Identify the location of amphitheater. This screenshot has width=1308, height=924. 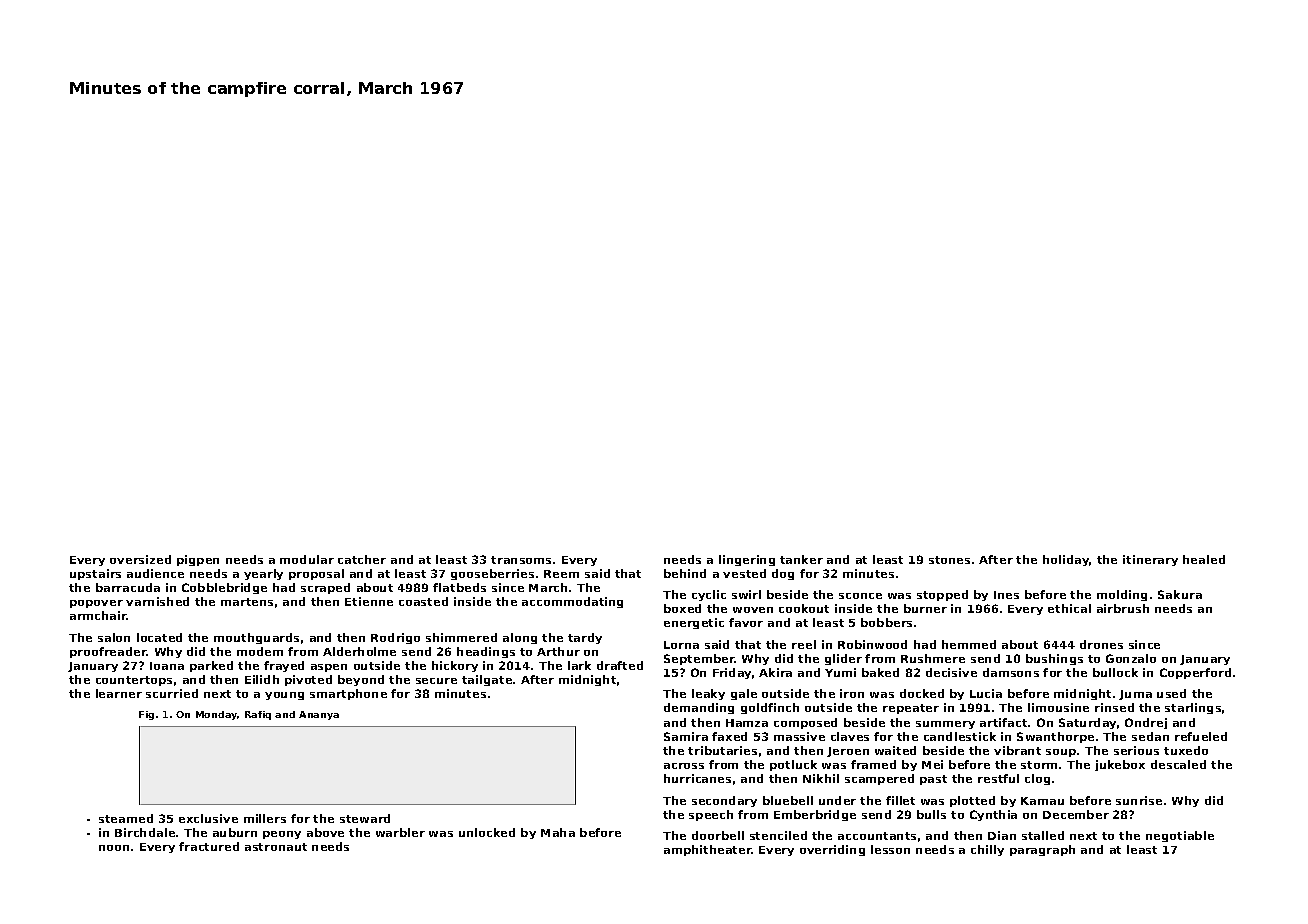
(708, 850).
